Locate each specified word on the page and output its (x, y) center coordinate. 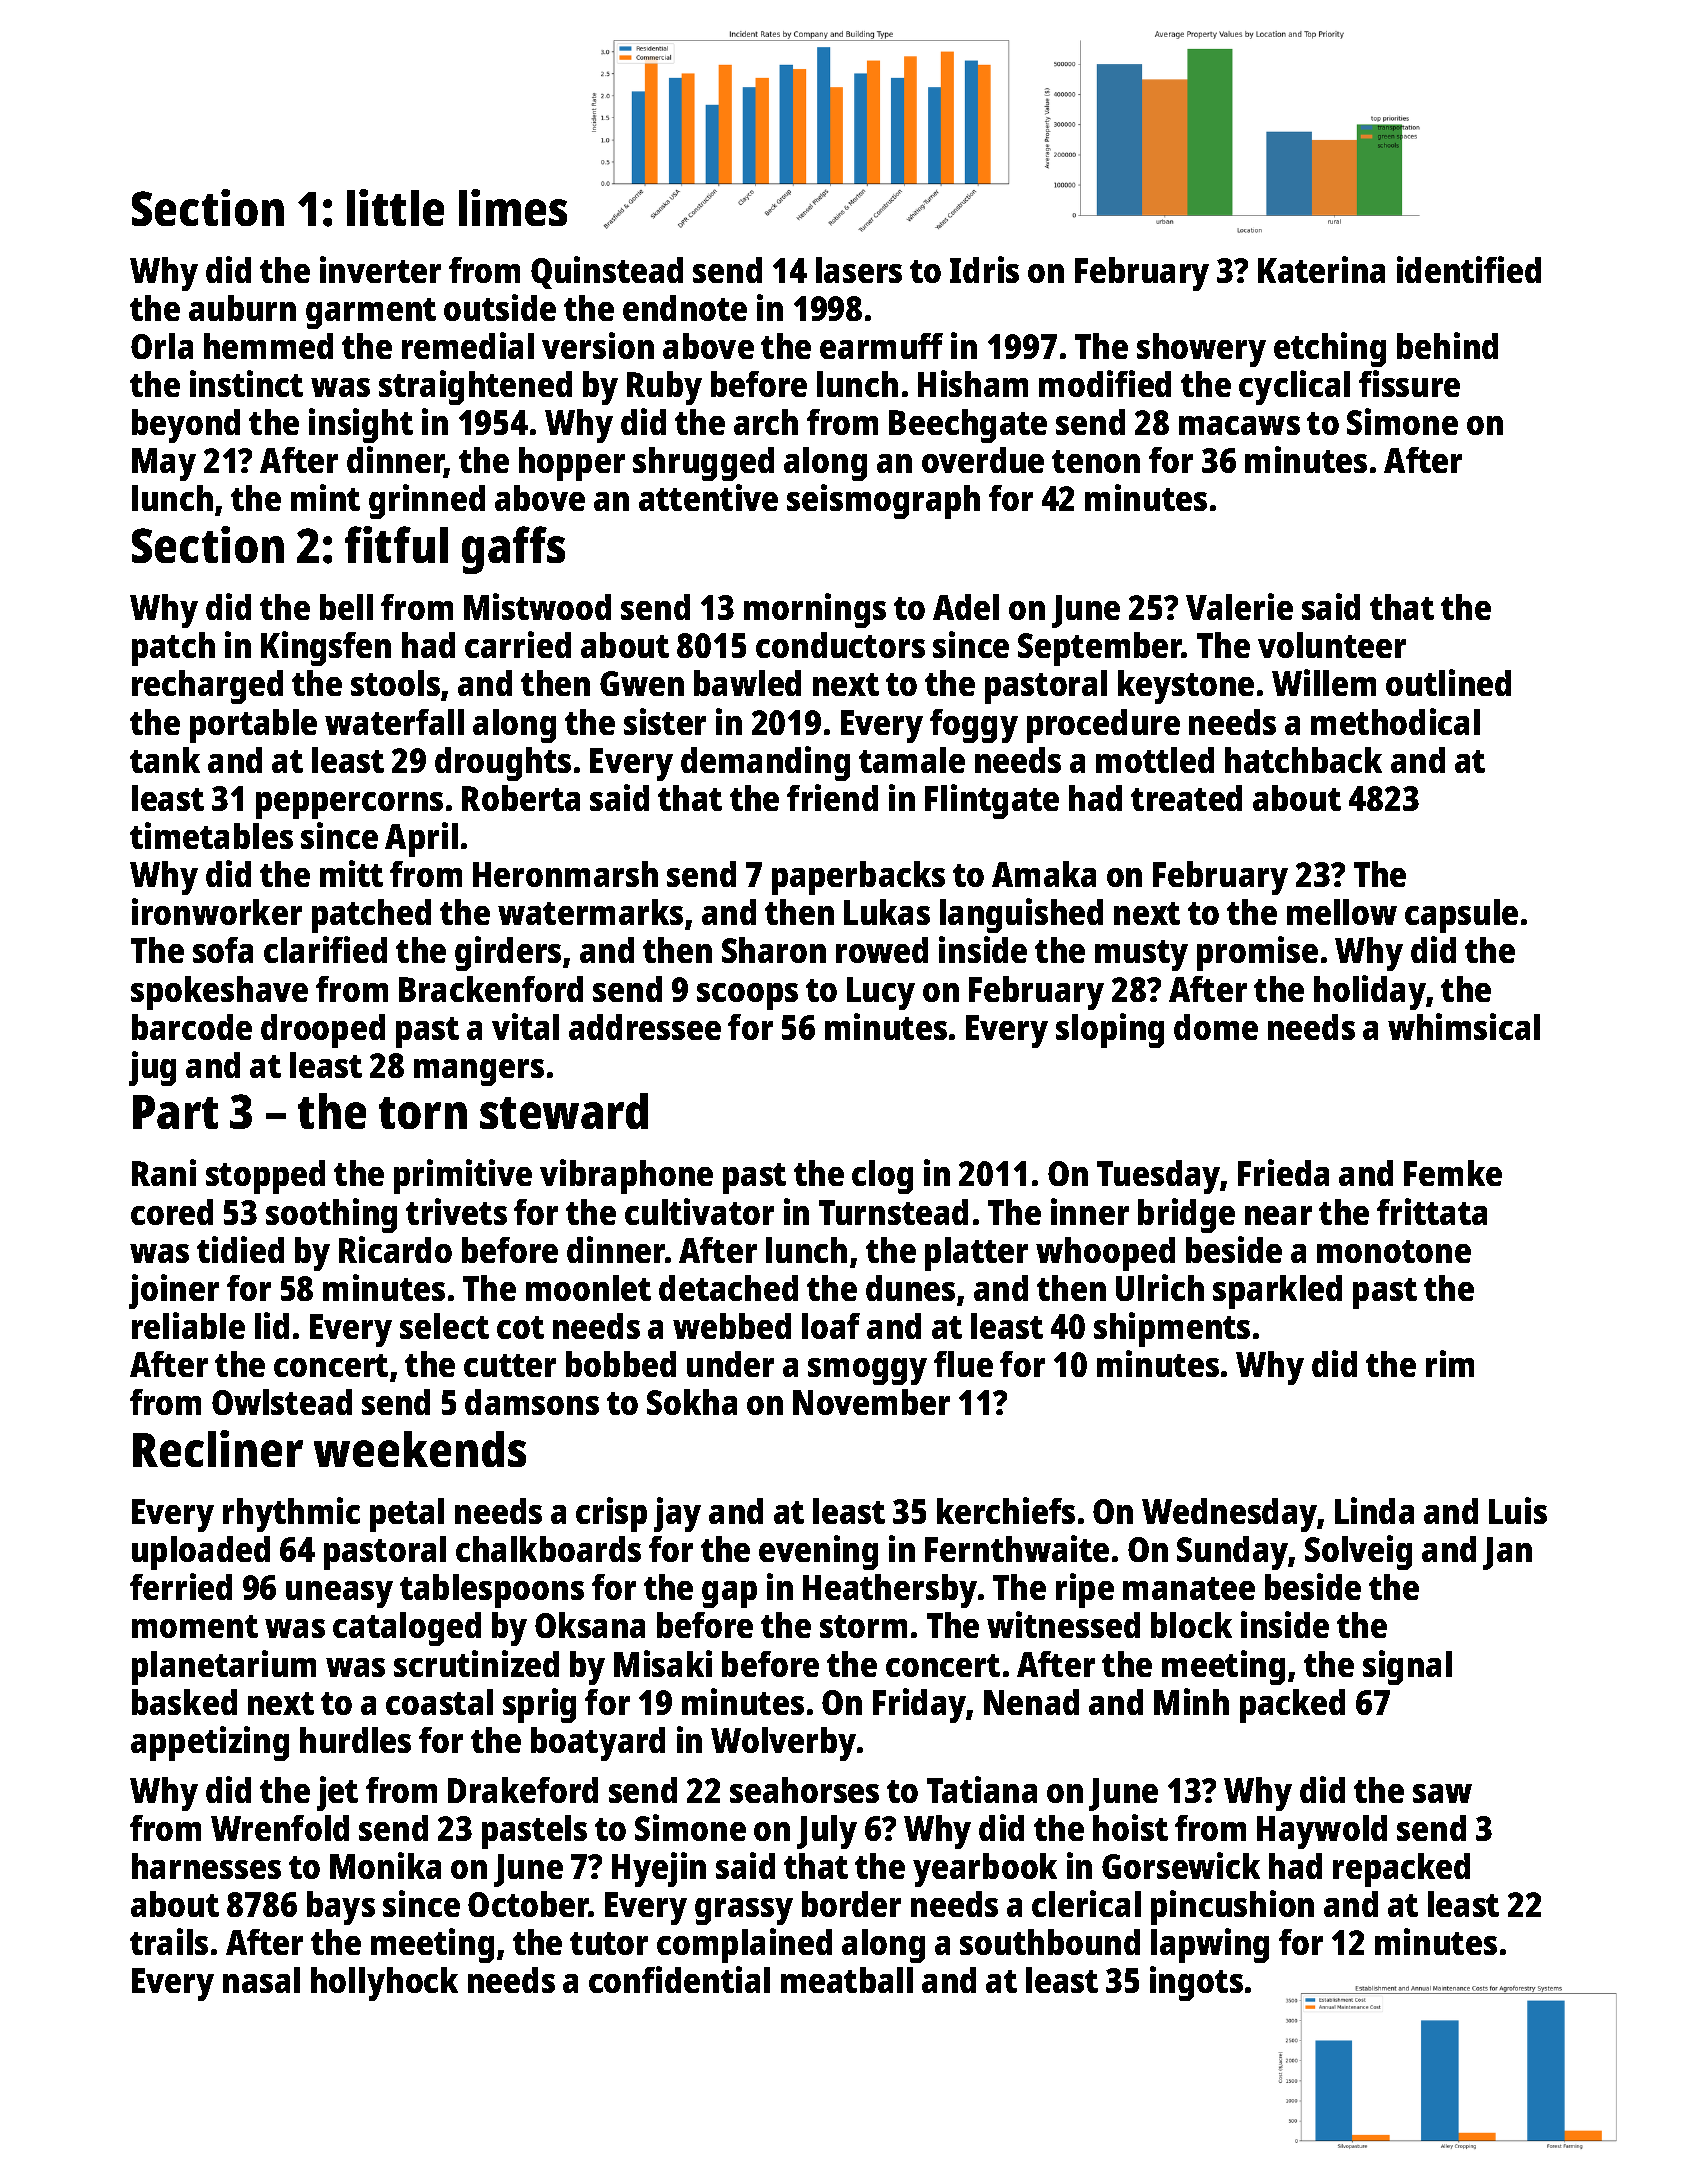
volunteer (1332, 645)
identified (1469, 269)
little (395, 207)
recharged (207, 687)
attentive (708, 497)
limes (513, 207)
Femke (1453, 1173)
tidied (240, 1249)
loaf (831, 1326)
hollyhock (384, 1984)
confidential (679, 1979)
